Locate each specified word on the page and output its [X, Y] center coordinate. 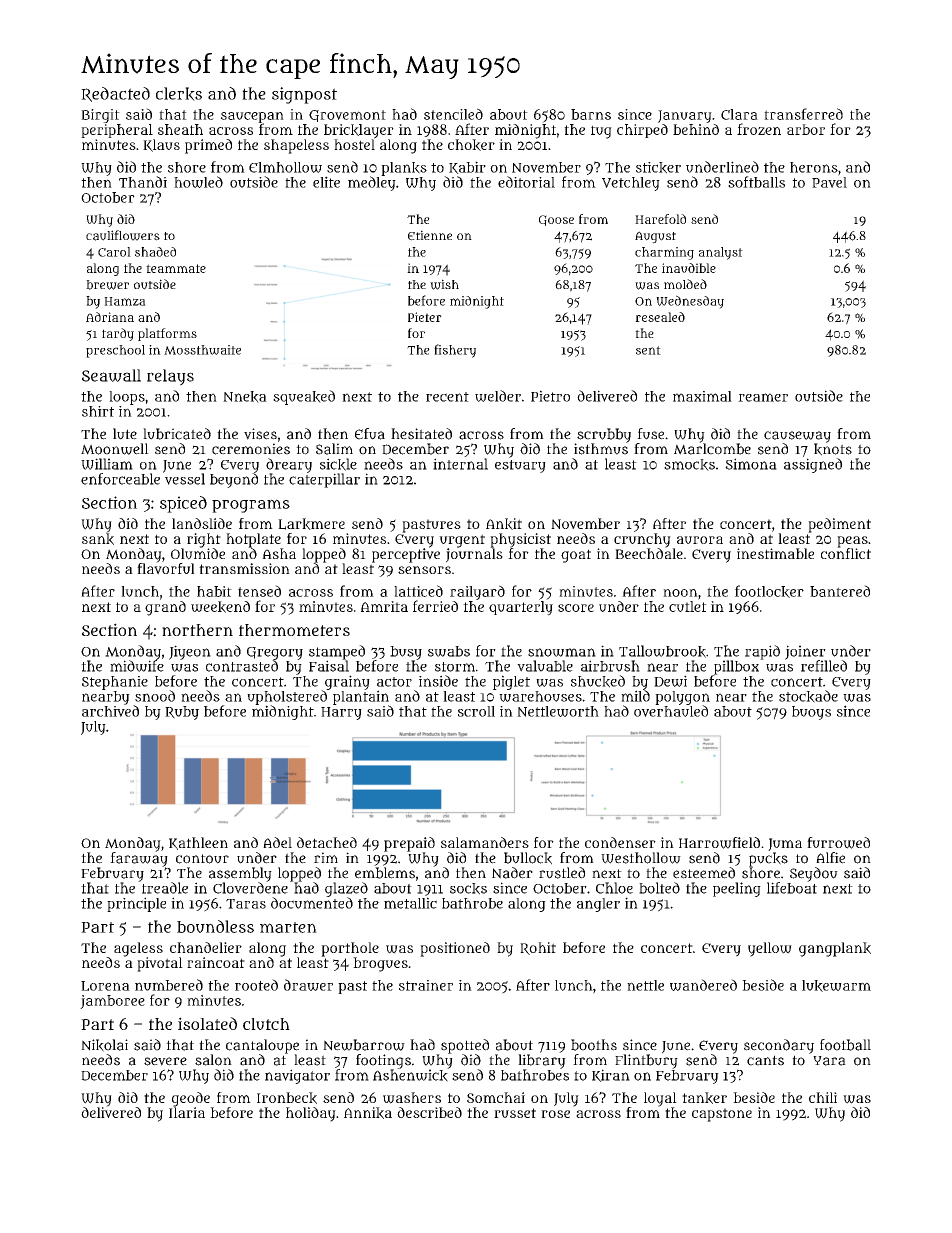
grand [165, 608]
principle [136, 904]
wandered [703, 985]
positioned [455, 949]
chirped [642, 131]
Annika [368, 1113]
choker [471, 145]
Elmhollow [285, 167]
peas [852, 542]
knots [833, 449]
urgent [462, 541]
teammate [176, 268]
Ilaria [187, 1112]
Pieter [425, 317]
